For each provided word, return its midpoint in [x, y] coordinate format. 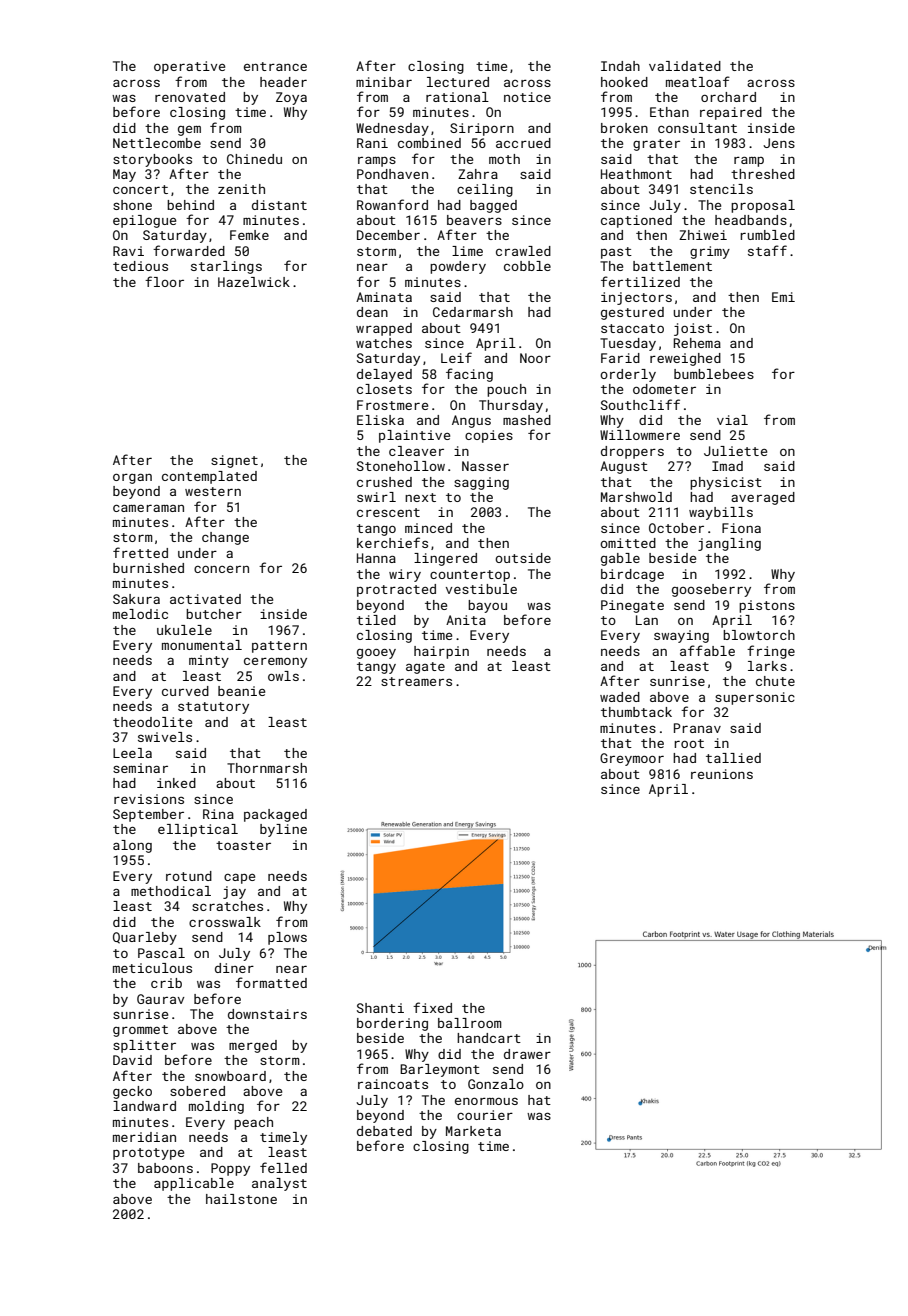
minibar [384, 82]
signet [234, 461]
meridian [144, 1137]
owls [283, 676]
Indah [620, 66]
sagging [481, 483]
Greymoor [632, 759]
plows [287, 938]
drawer [527, 1054]
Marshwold [636, 497]
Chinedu [254, 159]
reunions [722, 774]
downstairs [267, 1014]
